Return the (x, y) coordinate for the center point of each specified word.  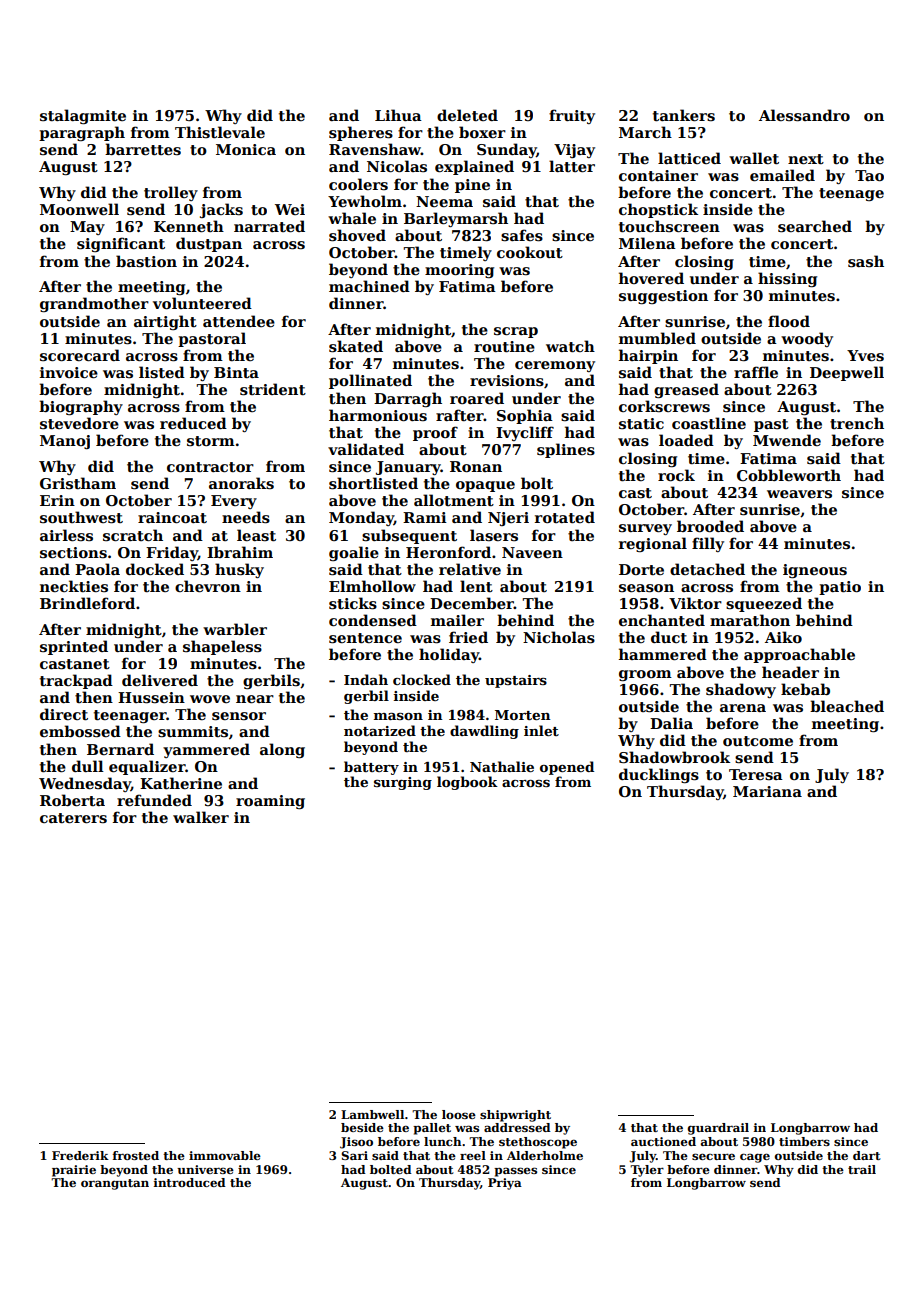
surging (403, 783)
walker (201, 817)
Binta (236, 372)
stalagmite (83, 116)
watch (570, 346)
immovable (225, 1155)
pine (472, 186)
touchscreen (669, 226)
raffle (756, 372)
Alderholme (545, 1155)
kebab (805, 689)
